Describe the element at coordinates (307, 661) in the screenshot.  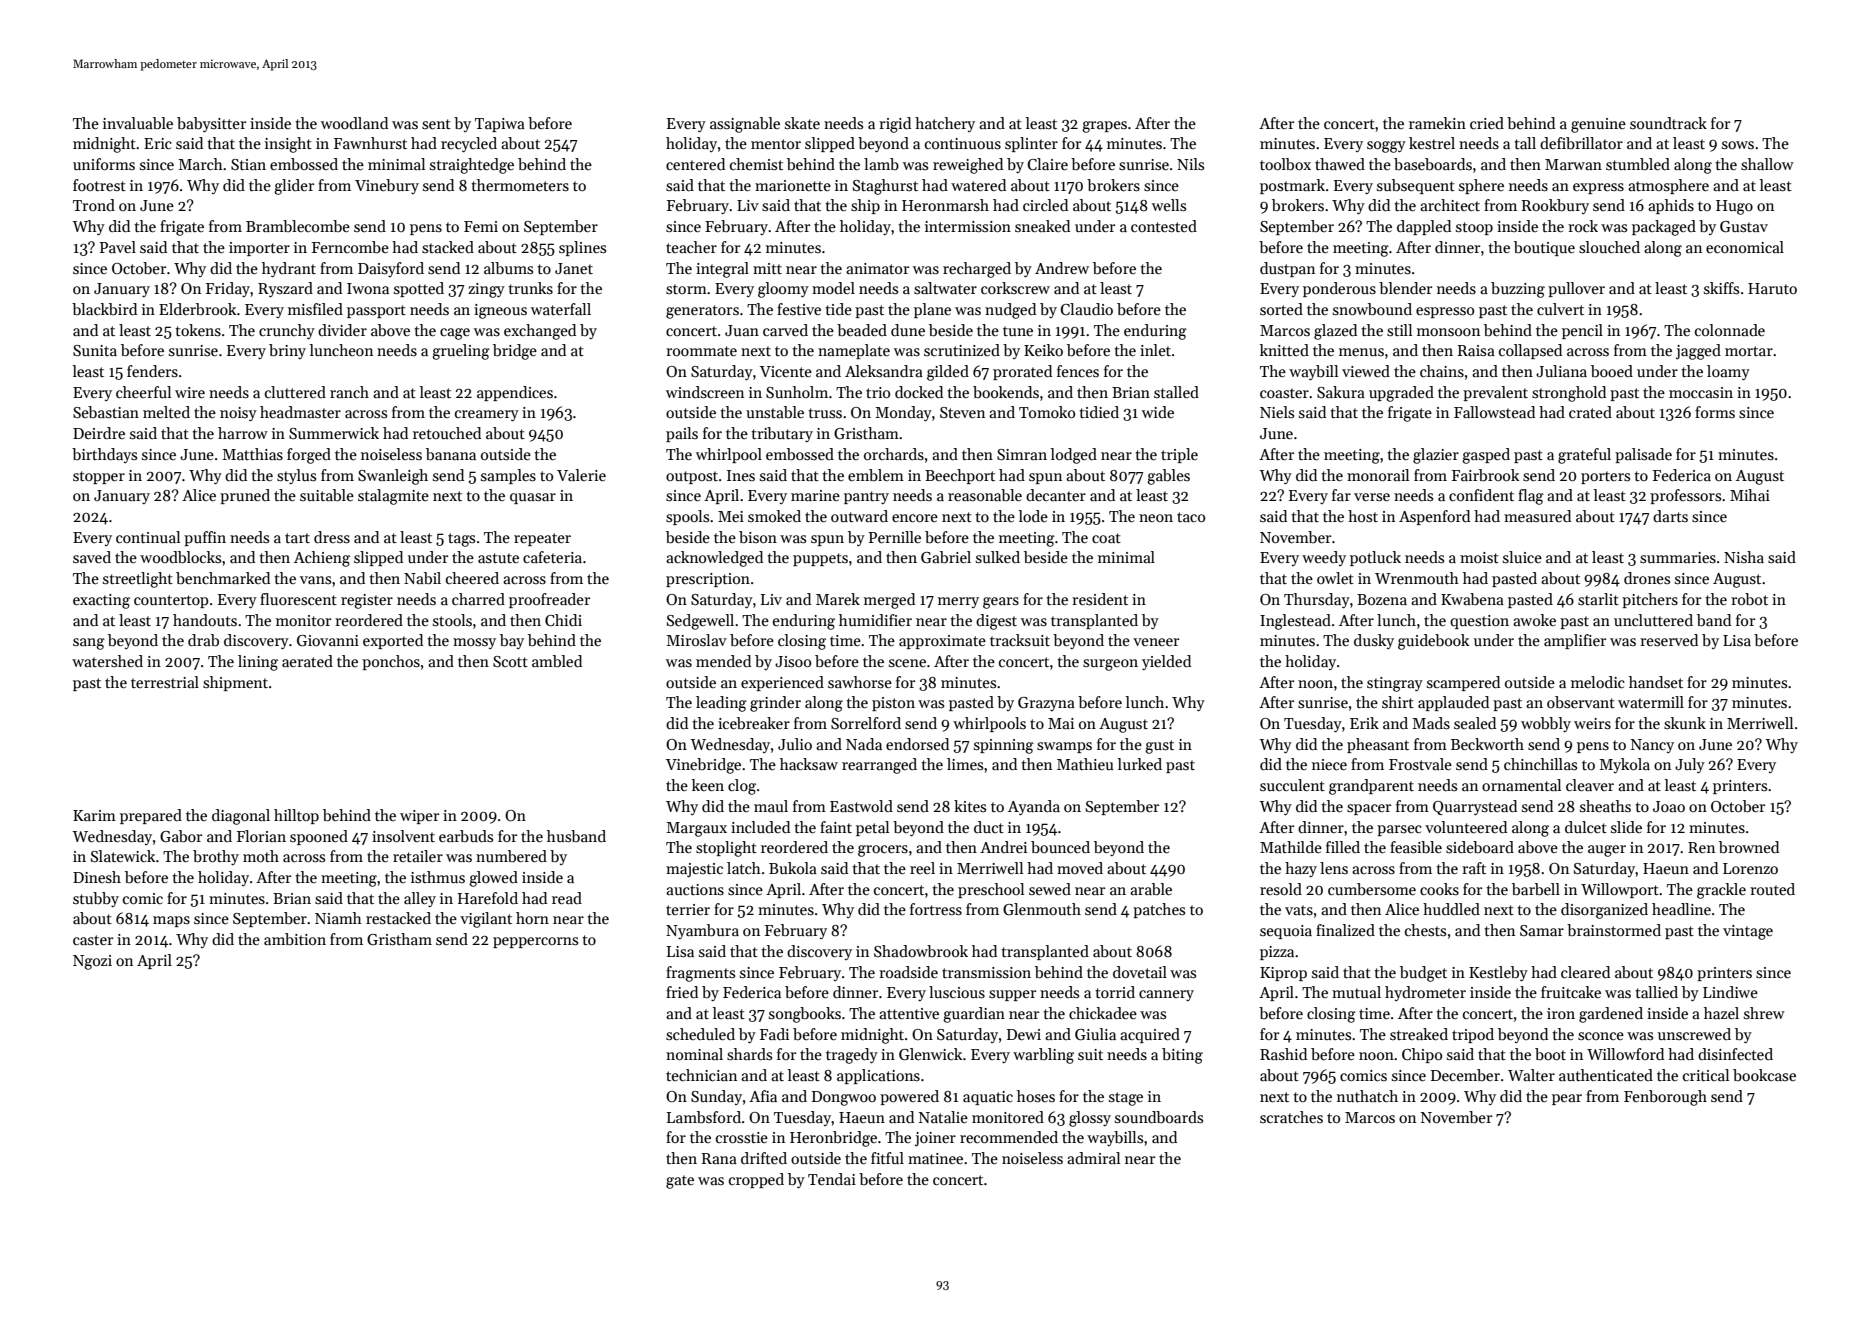
I see `aerated` at that location.
